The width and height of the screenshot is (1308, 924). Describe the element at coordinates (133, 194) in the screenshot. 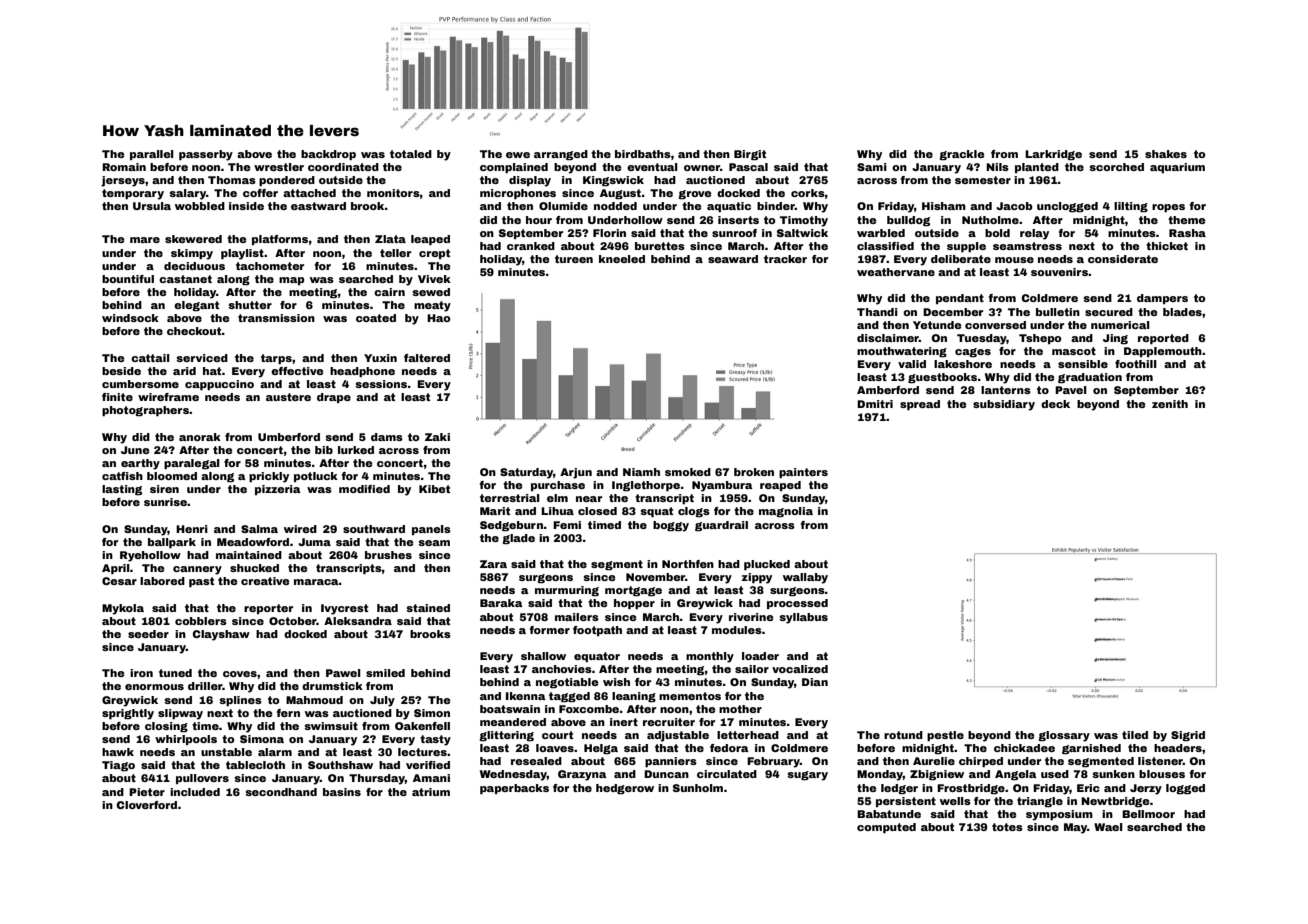

I see `temporary` at that location.
